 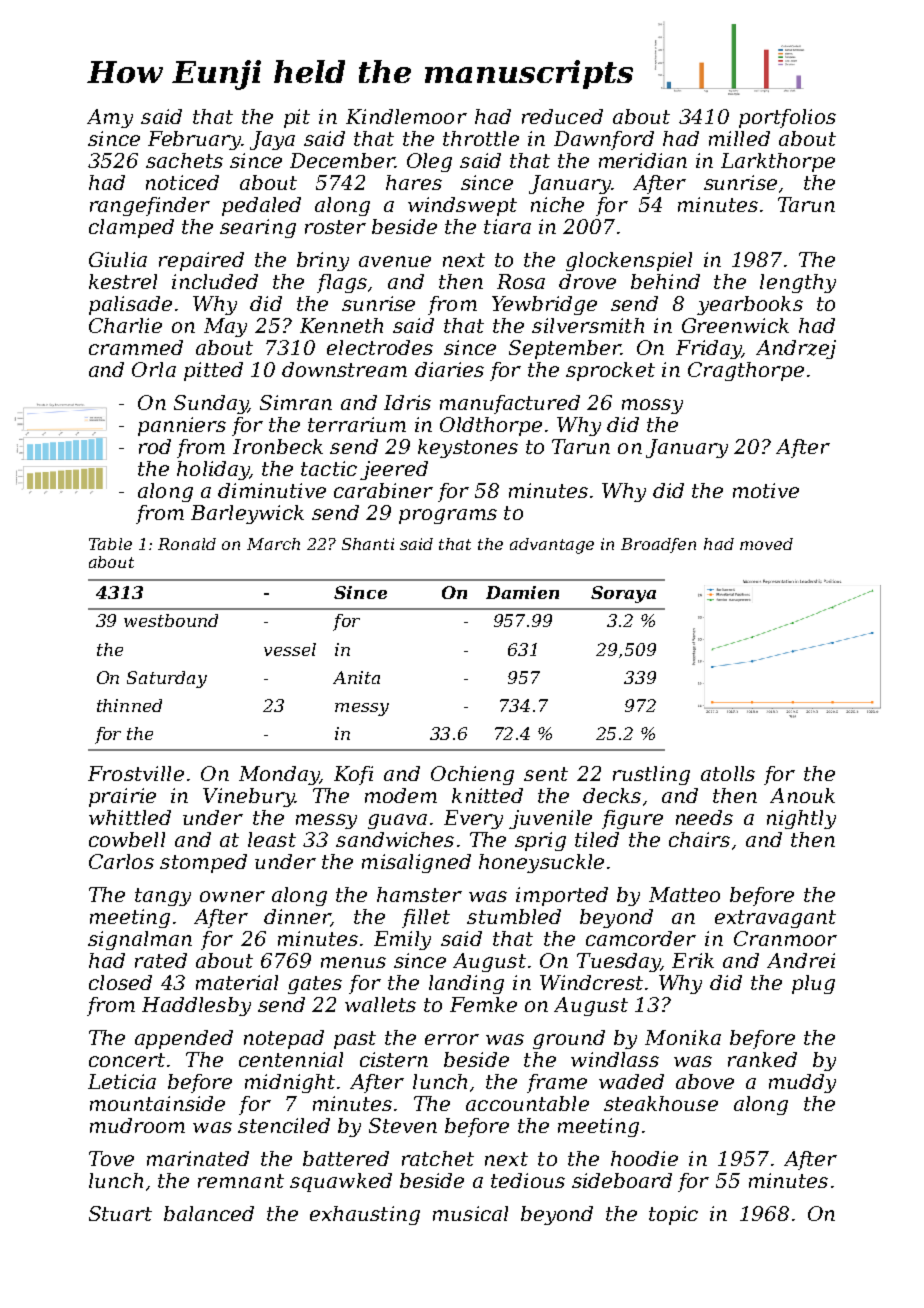 What do you see at coordinates (665, 281) in the document?
I see `behind` at bounding box center [665, 281].
